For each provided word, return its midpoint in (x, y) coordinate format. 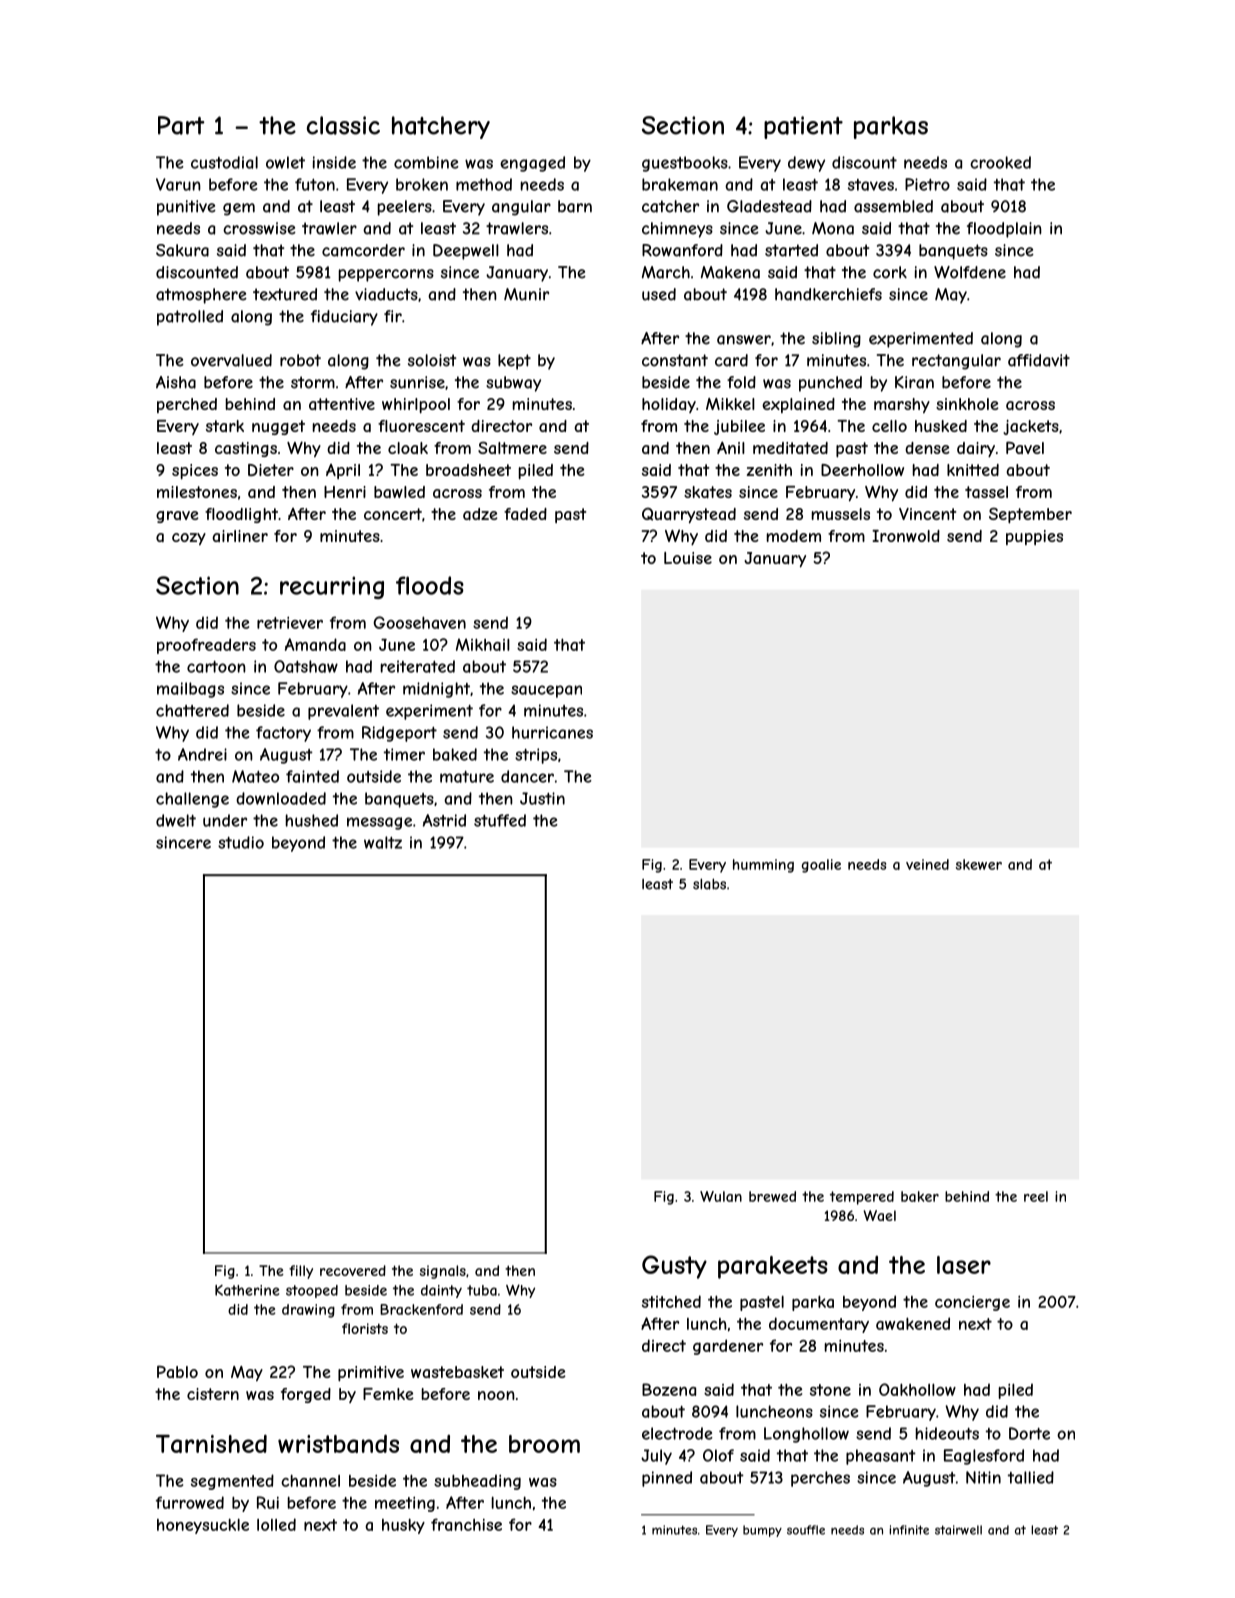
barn (575, 206)
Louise (688, 558)
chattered (192, 710)
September (1030, 516)
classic (343, 125)
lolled (276, 1524)
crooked (1000, 162)
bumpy (762, 1531)
